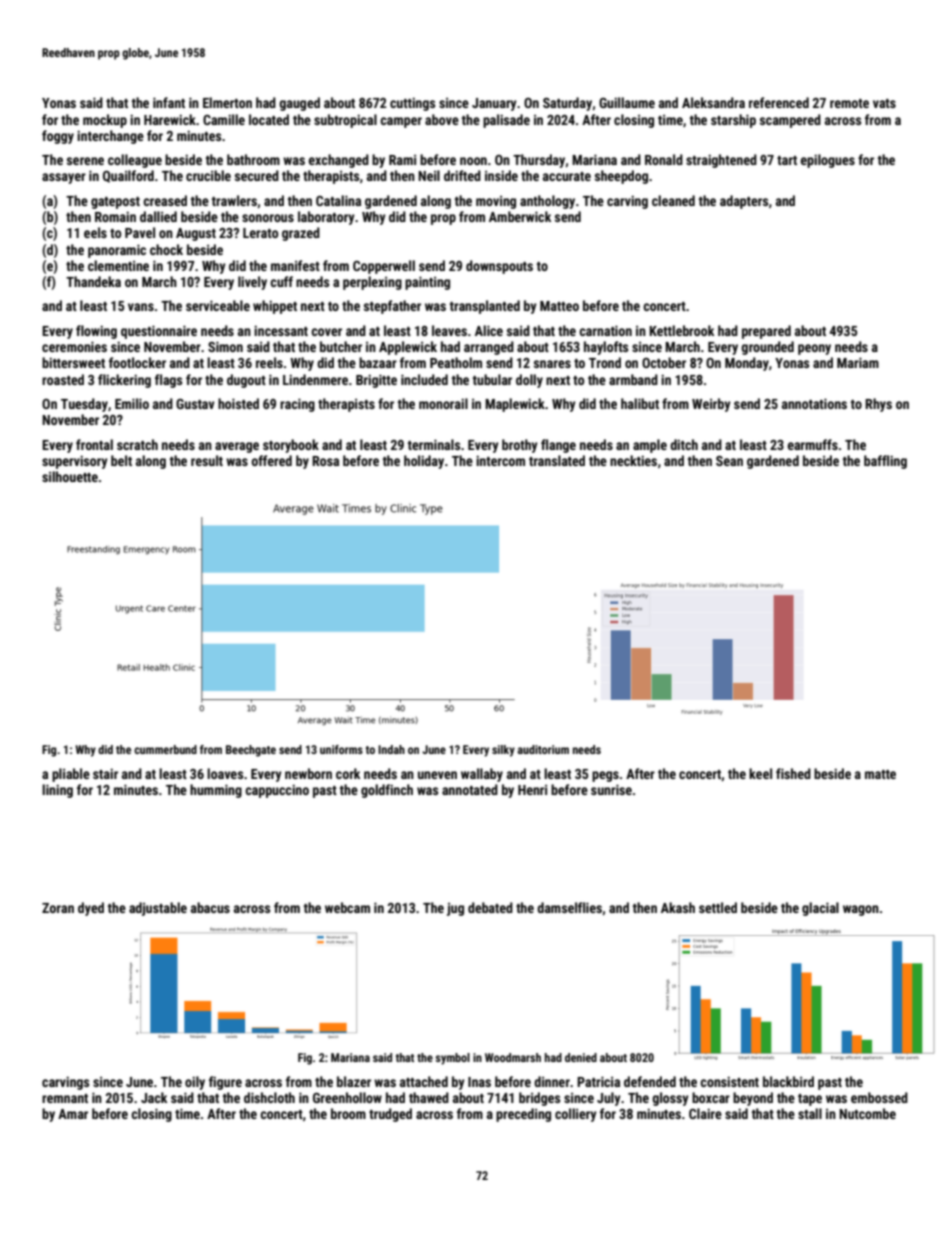 Image resolution: width=952 pixels, height=1233 pixels. I want to click on auditorium, so click(543, 749).
